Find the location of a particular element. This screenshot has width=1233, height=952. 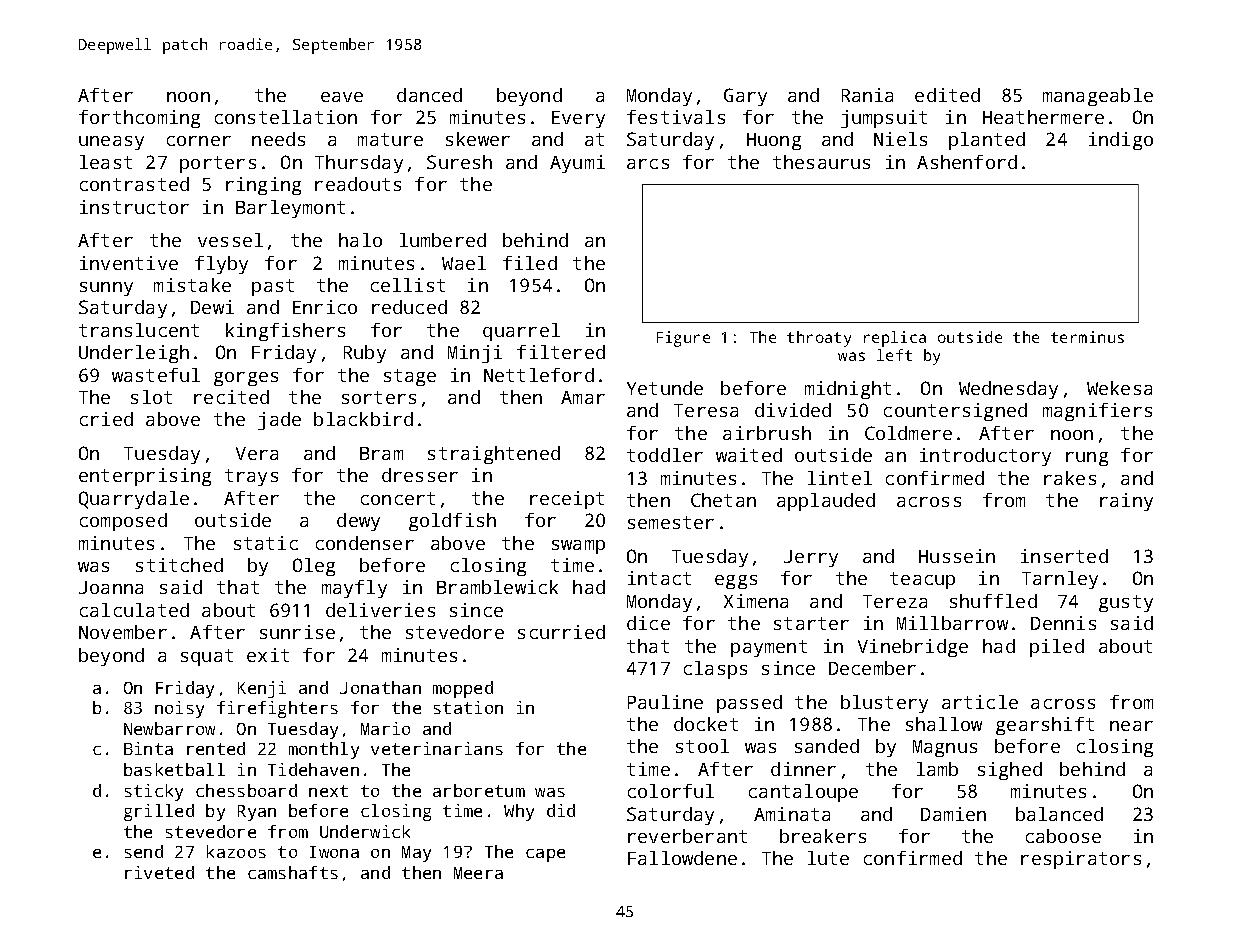

mopped is located at coordinates (463, 689).
